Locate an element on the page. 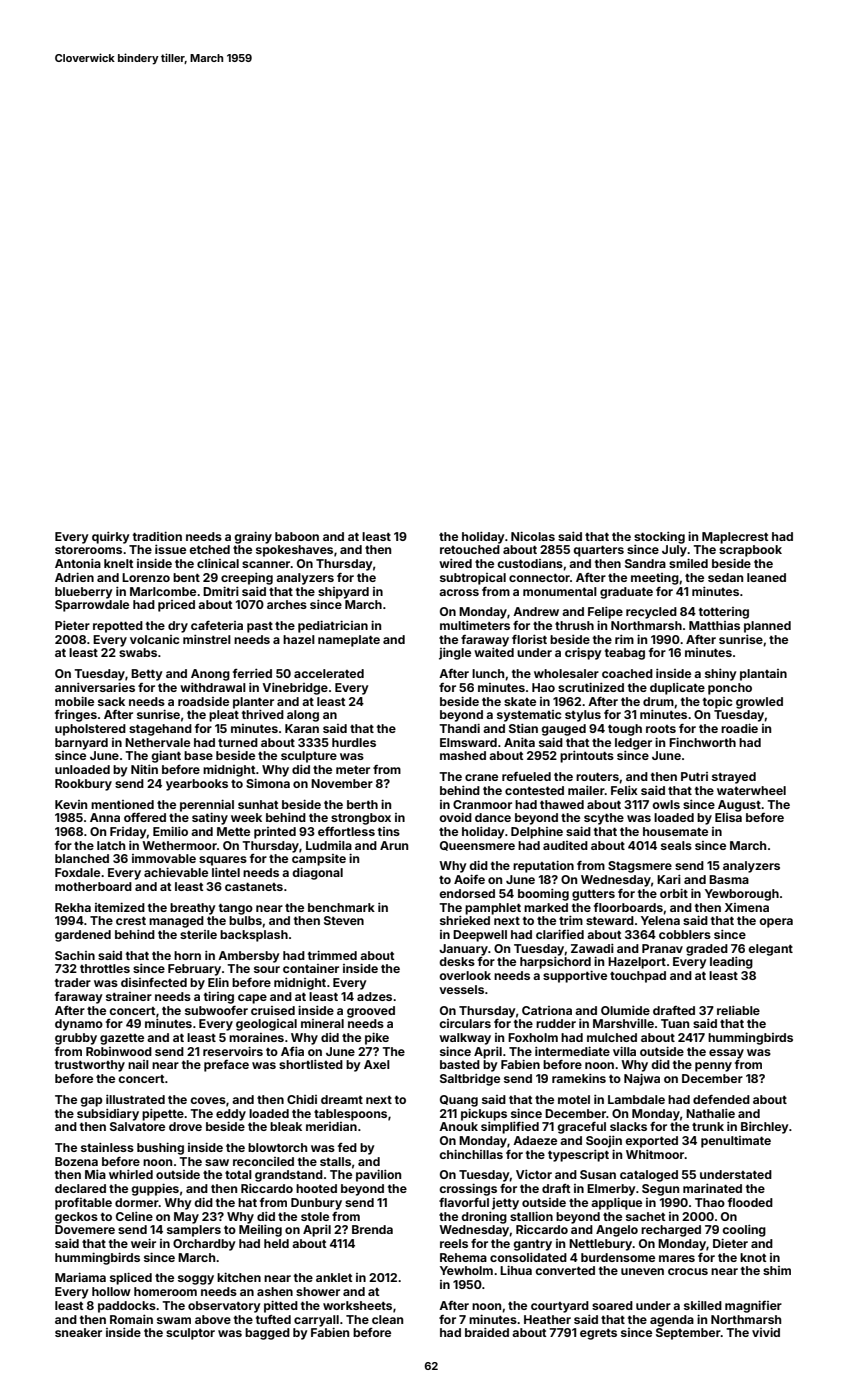 This document has width=849, height=1400. etched is located at coordinates (209, 549).
